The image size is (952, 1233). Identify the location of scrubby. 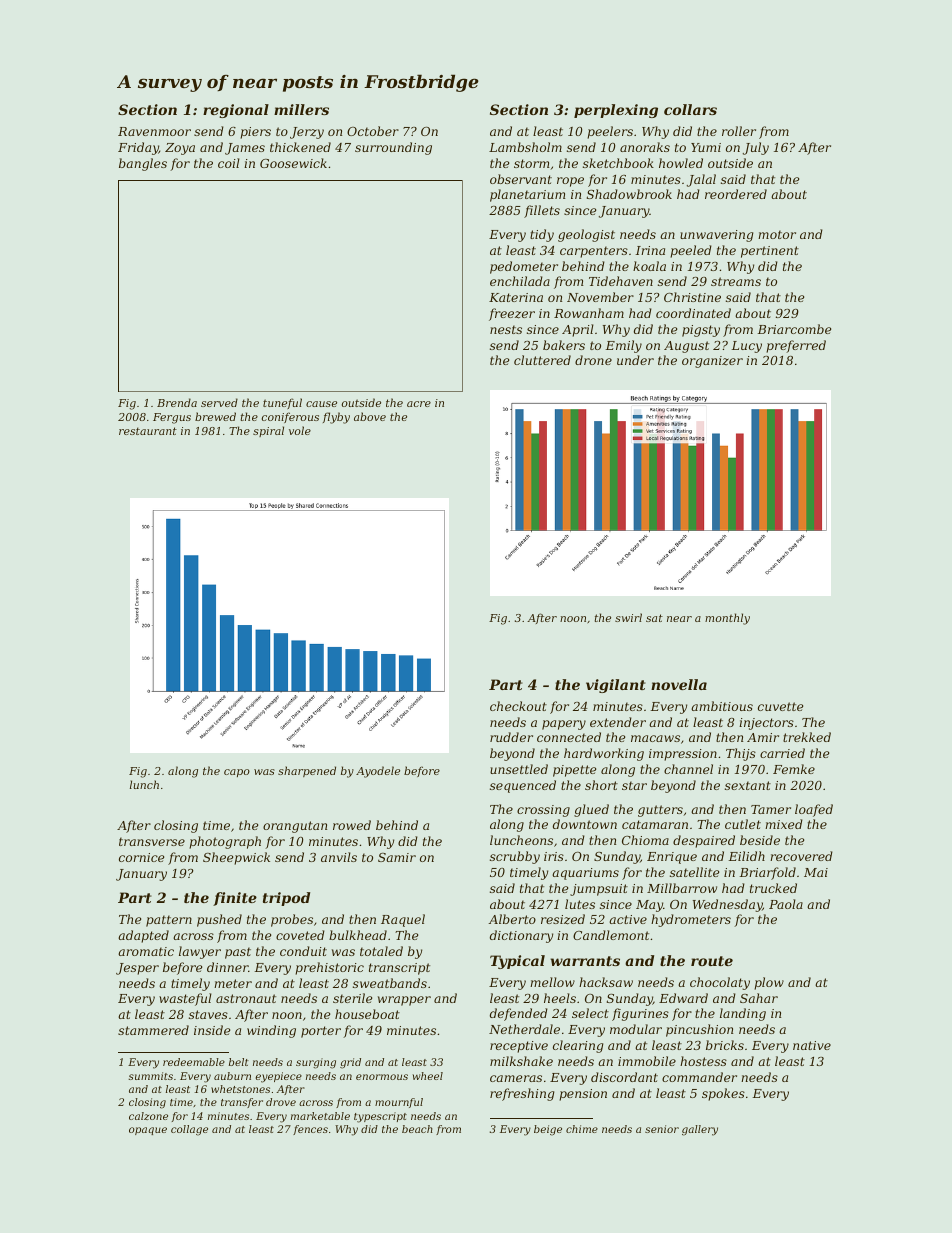
(515, 857).
